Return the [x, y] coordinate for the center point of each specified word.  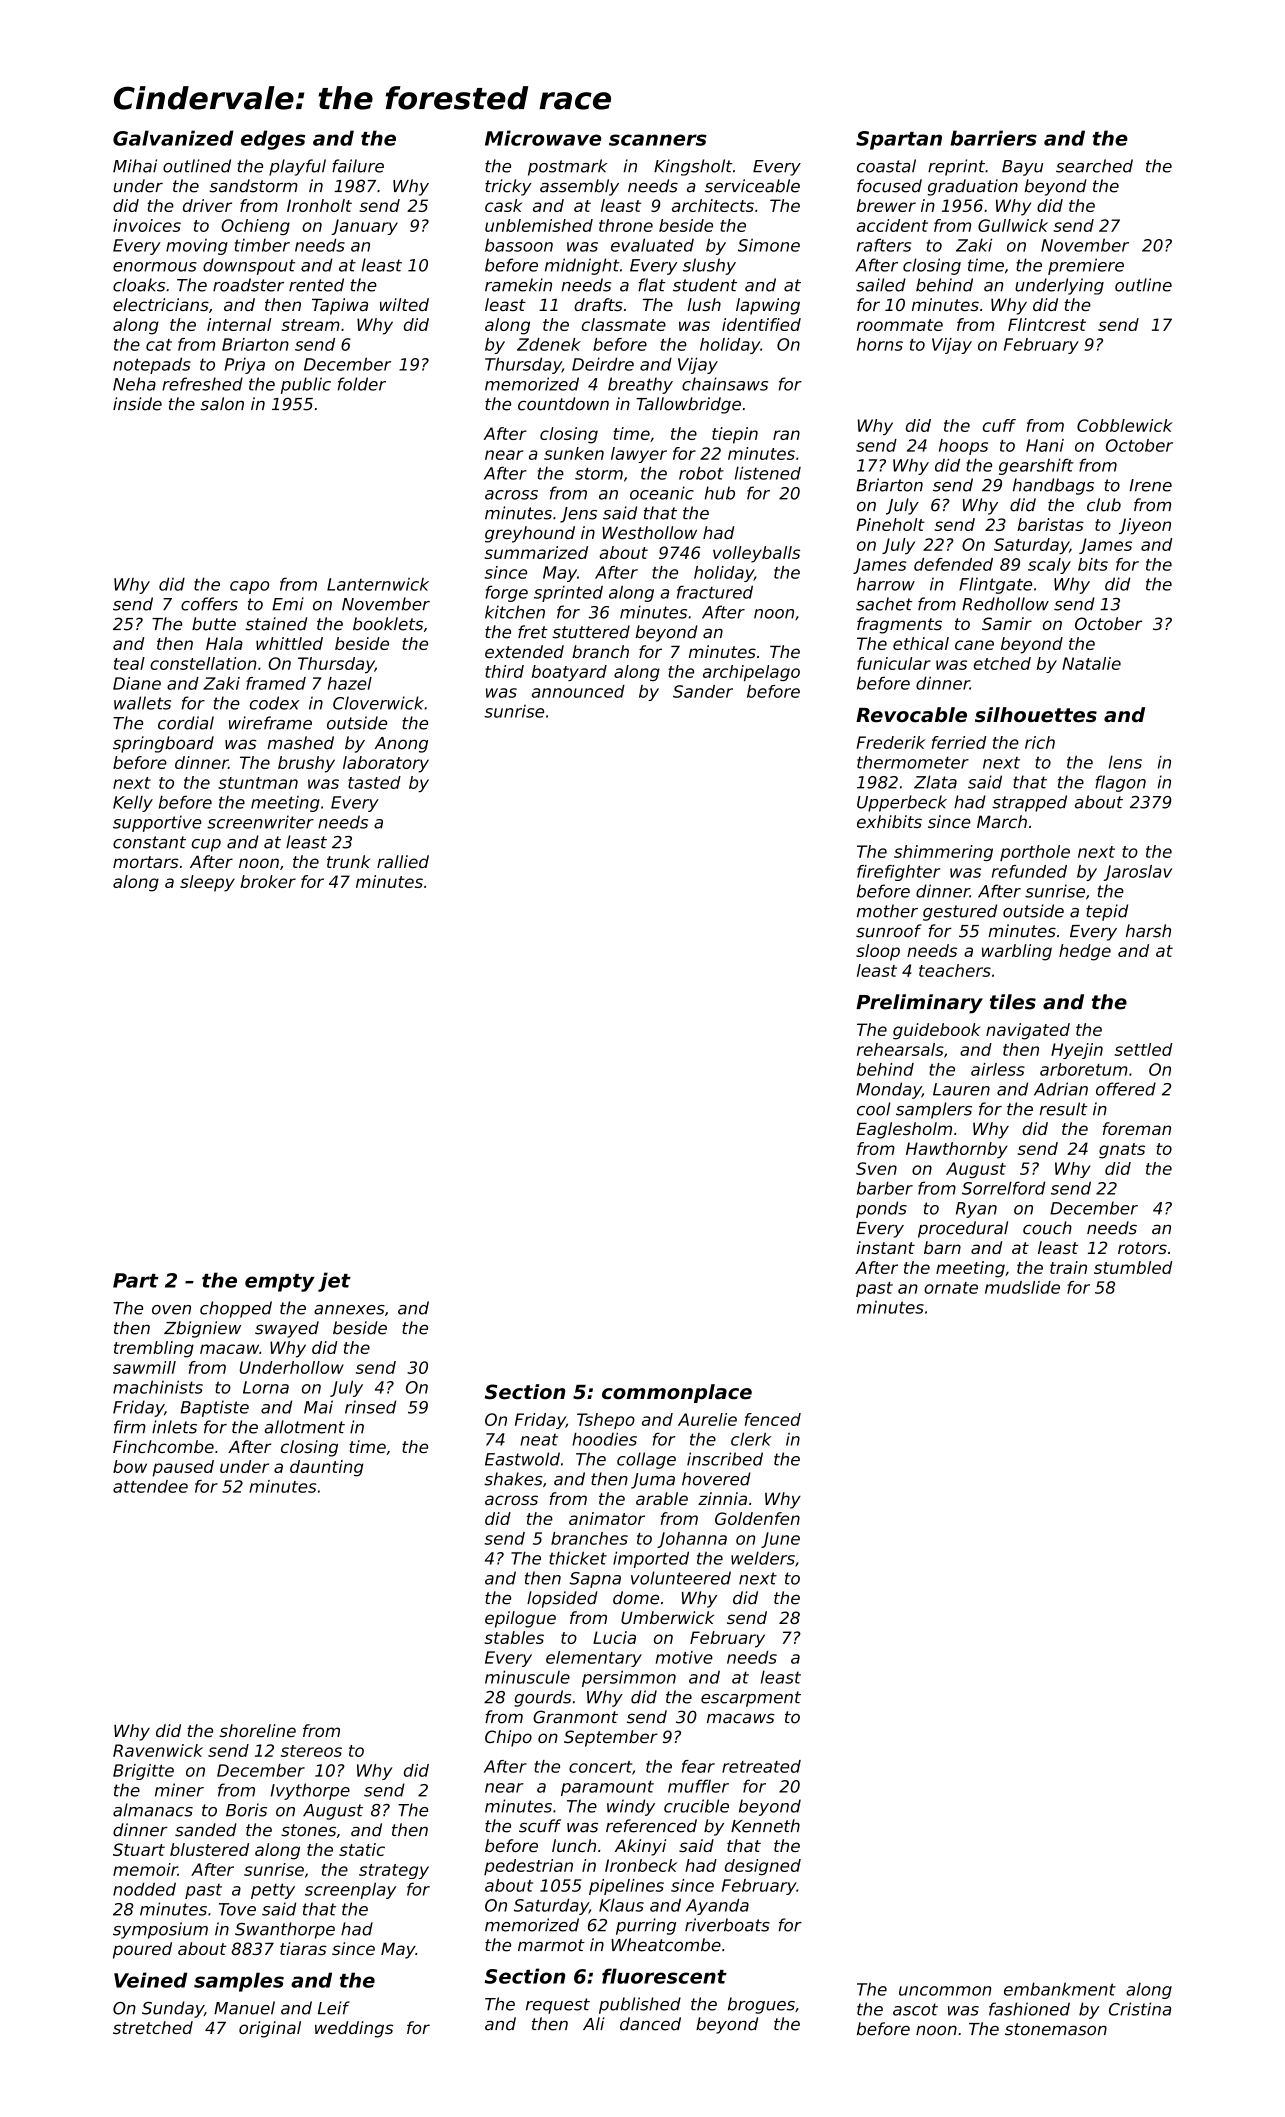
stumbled [1133, 1267]
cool [874, 1109]
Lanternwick [378, 584]
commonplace [677, 1393]
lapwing [768, 306]
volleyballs [756, 554]
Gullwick [1013, 225]
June [780, 1540]
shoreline [257, 1730]
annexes [349, 1310]
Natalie [1091, 663]
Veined [150, 1980]
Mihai [135, 166]
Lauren [961, 1089]
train [1068, 1267]
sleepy [207, 883]
